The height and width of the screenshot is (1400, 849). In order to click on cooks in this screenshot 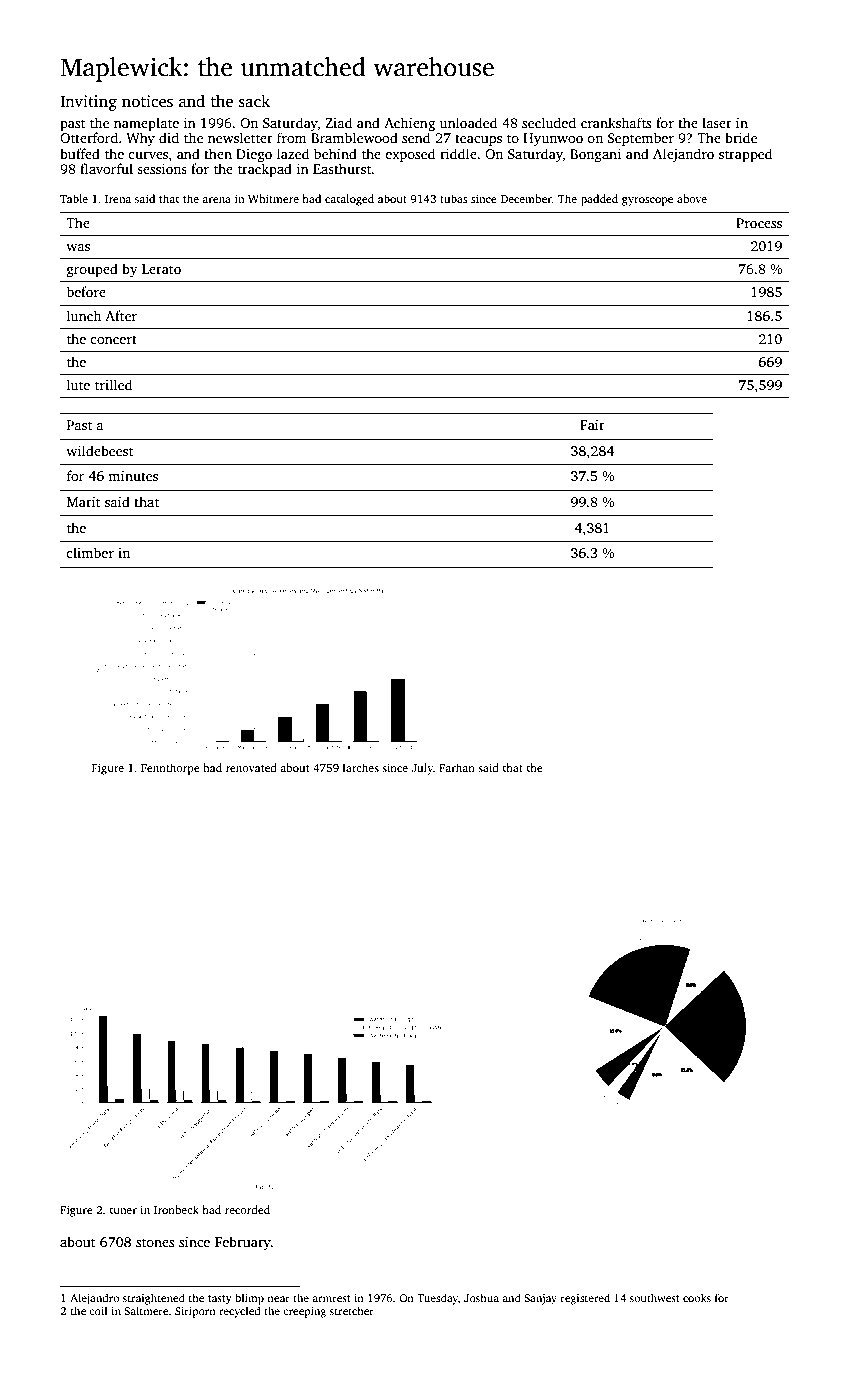, I will do `click(697, 1297)`.
